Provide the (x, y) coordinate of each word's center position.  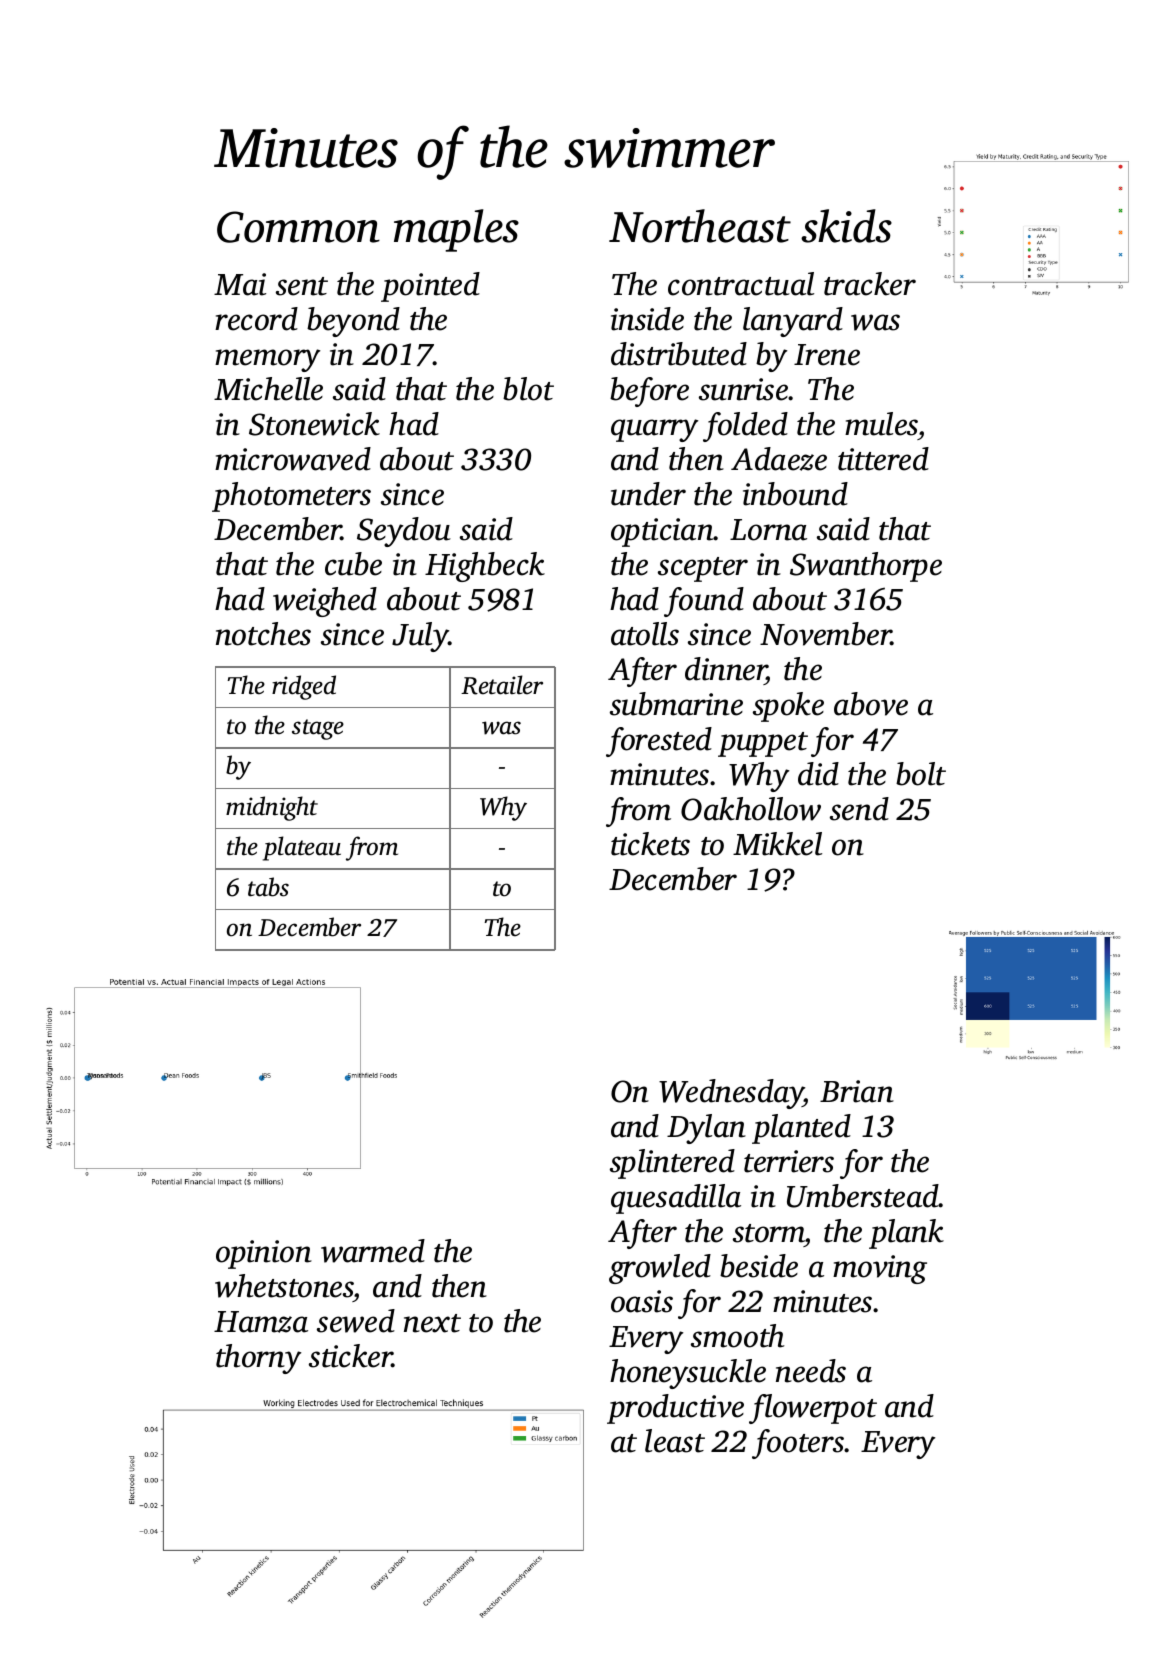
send (859, 809)
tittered (883, 459)
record (256, 319)
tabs (268, 887)
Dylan (706, 1129)
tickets (650, 844)
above (871, 704)
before (649, 392)
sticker (351, 1356)
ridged (304, 687)
